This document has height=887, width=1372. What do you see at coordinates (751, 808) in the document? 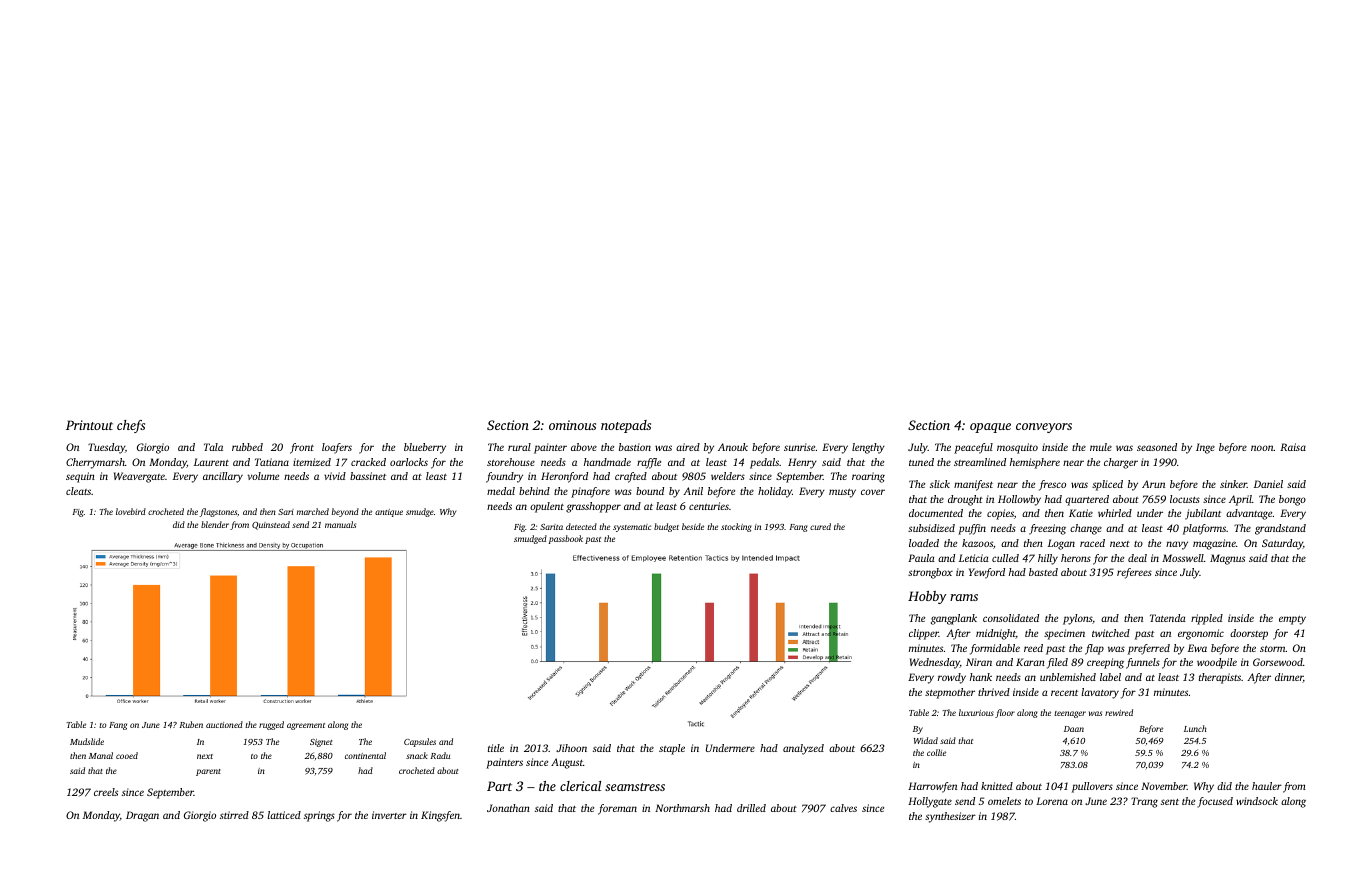
I see `drilled` at bounding box center [751, 808].
